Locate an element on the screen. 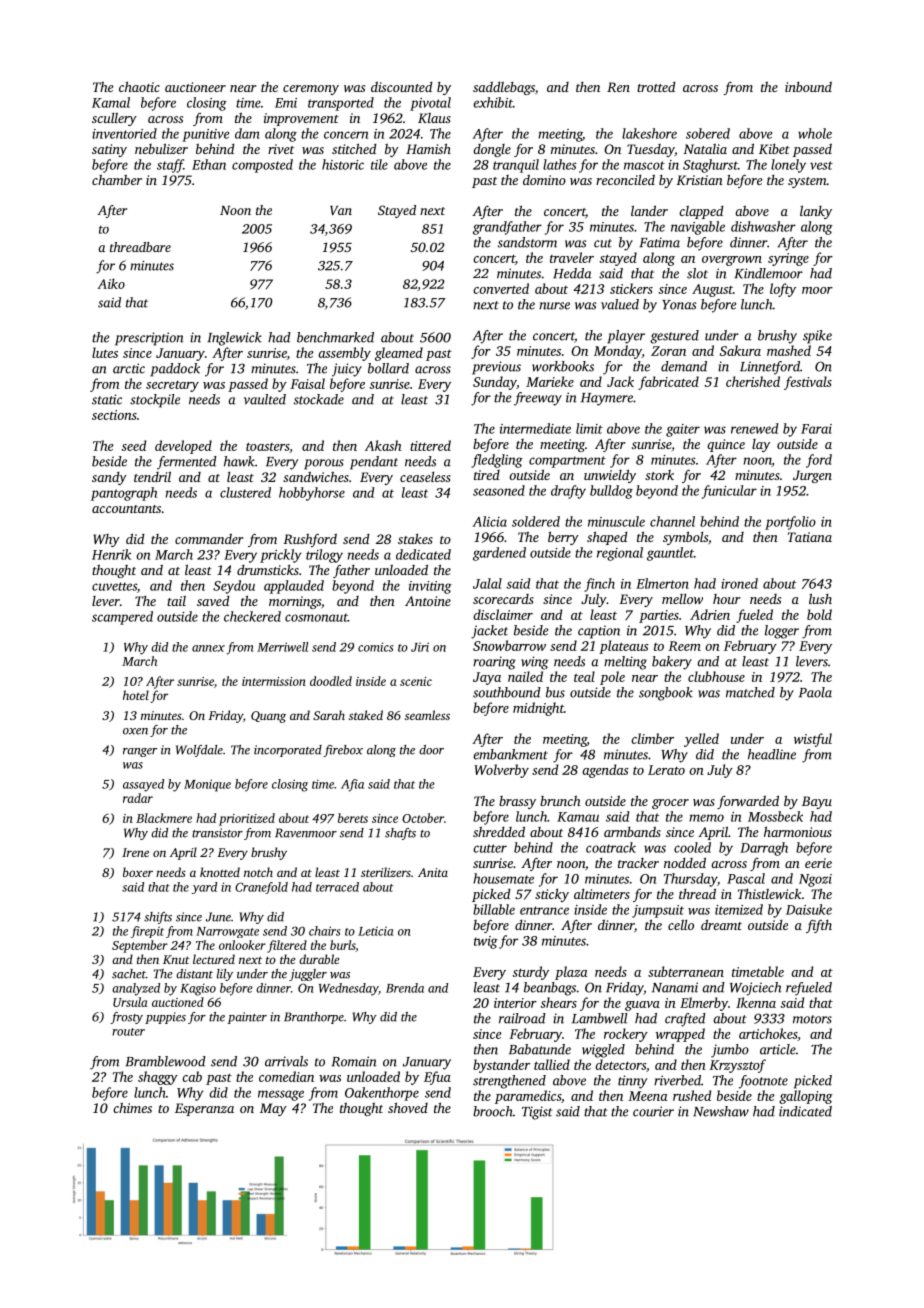 The image size is (924, 1308). cutter is located at coordinates (490, 848).
